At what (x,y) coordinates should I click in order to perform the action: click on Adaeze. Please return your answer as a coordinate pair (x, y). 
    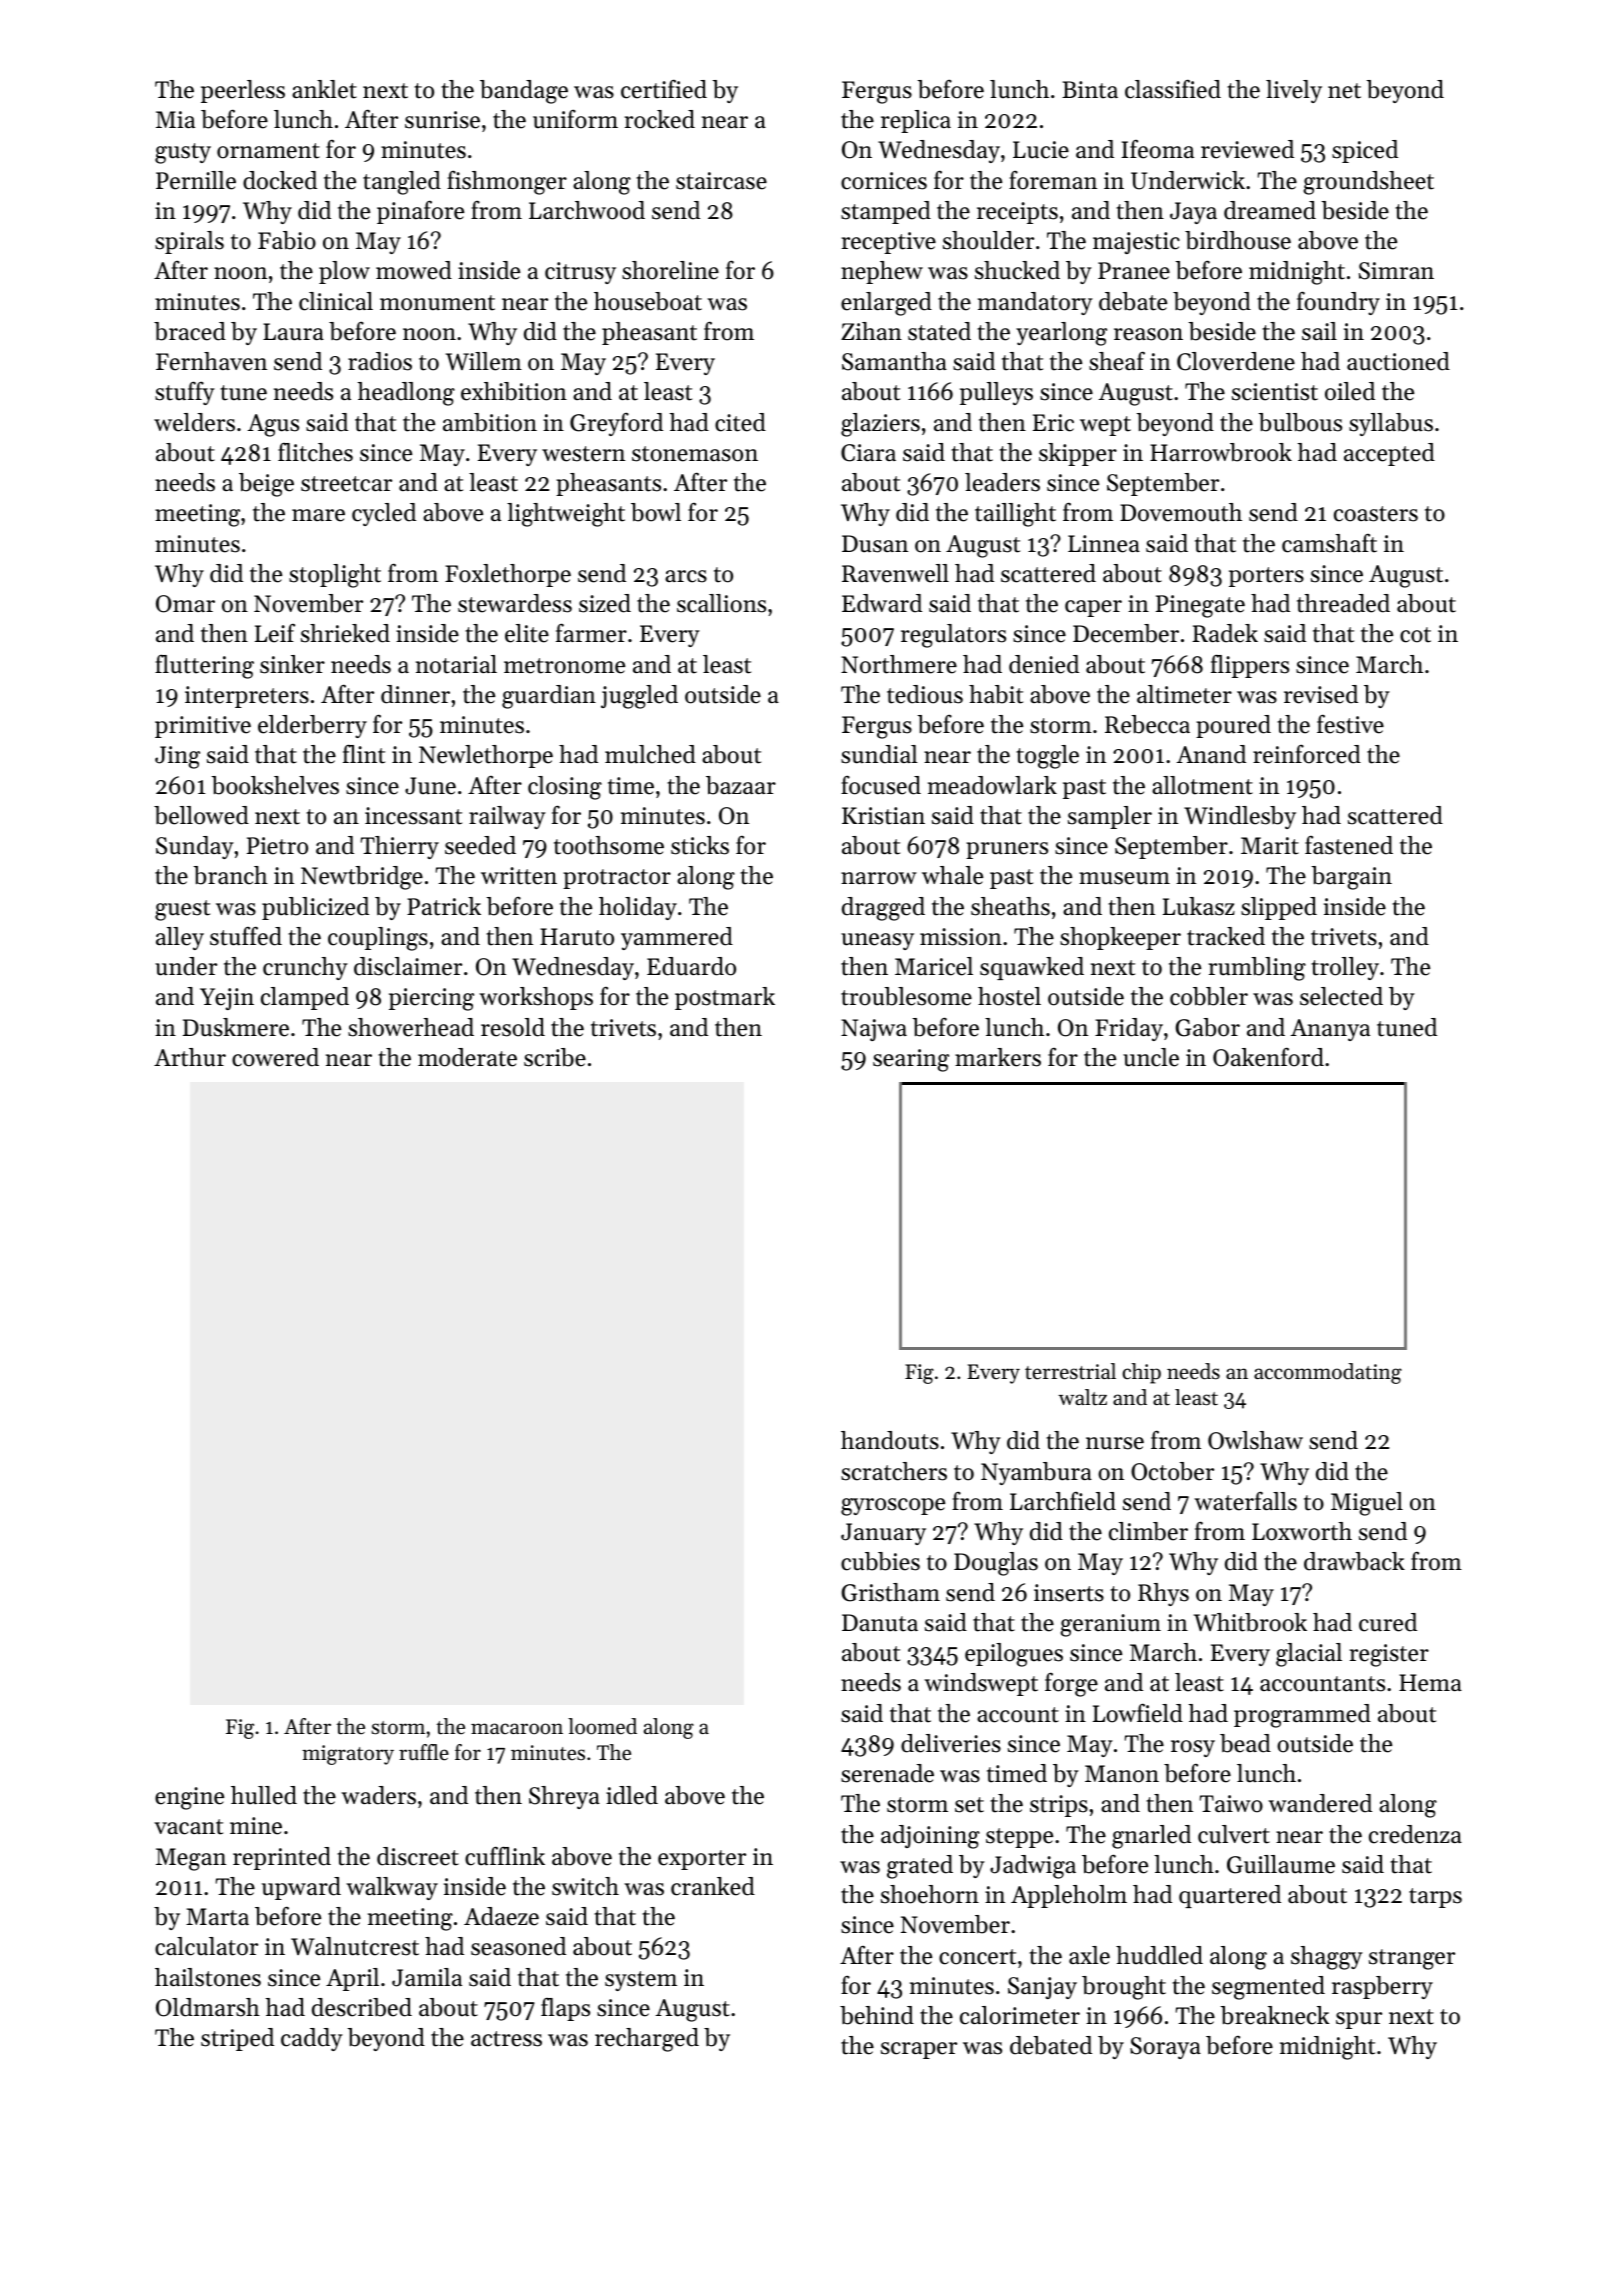
    Looking at the image, I should click on (501, 1916).
